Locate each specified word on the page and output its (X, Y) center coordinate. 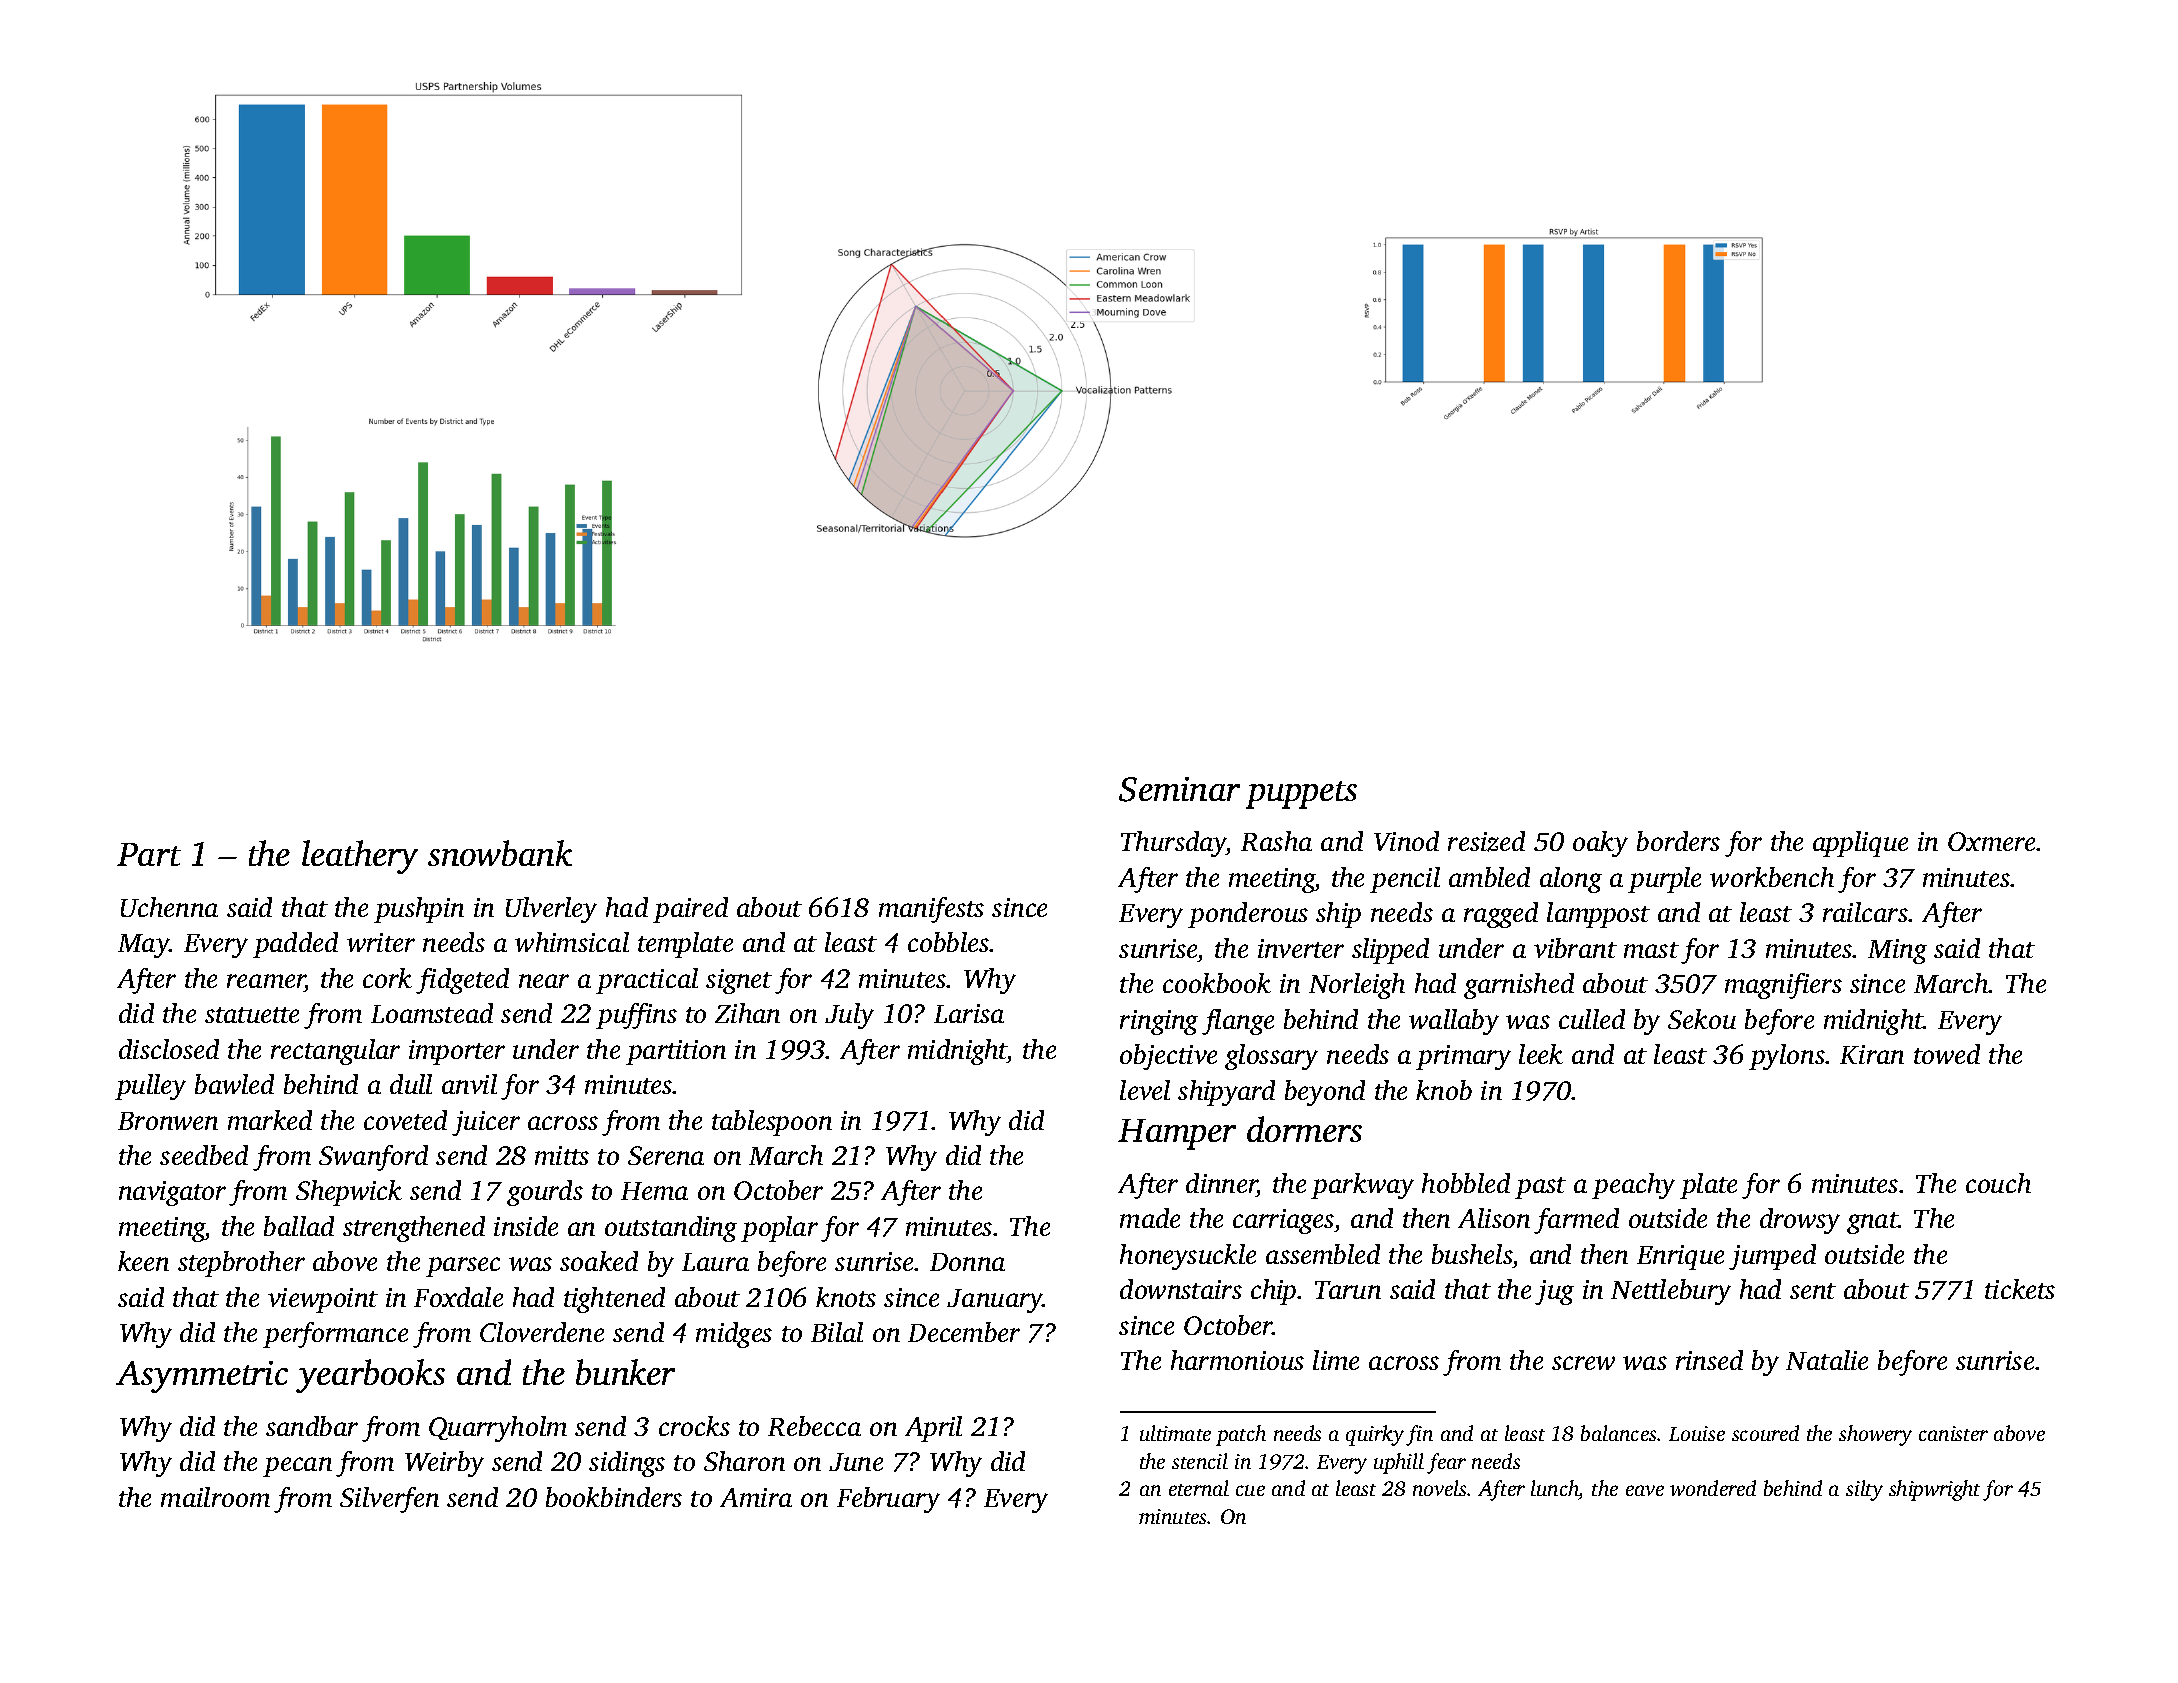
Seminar (1179, 789)
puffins (636, 1016)
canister (1953, 1433)
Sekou (1702, 1019)
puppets (1301, 795)
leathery (360, 857)
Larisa (969, 1013)
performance (335, 1335)
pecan (297, 1467)
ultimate (1175, 1433)
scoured (1765, 1433)
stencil (1200, 1461)
